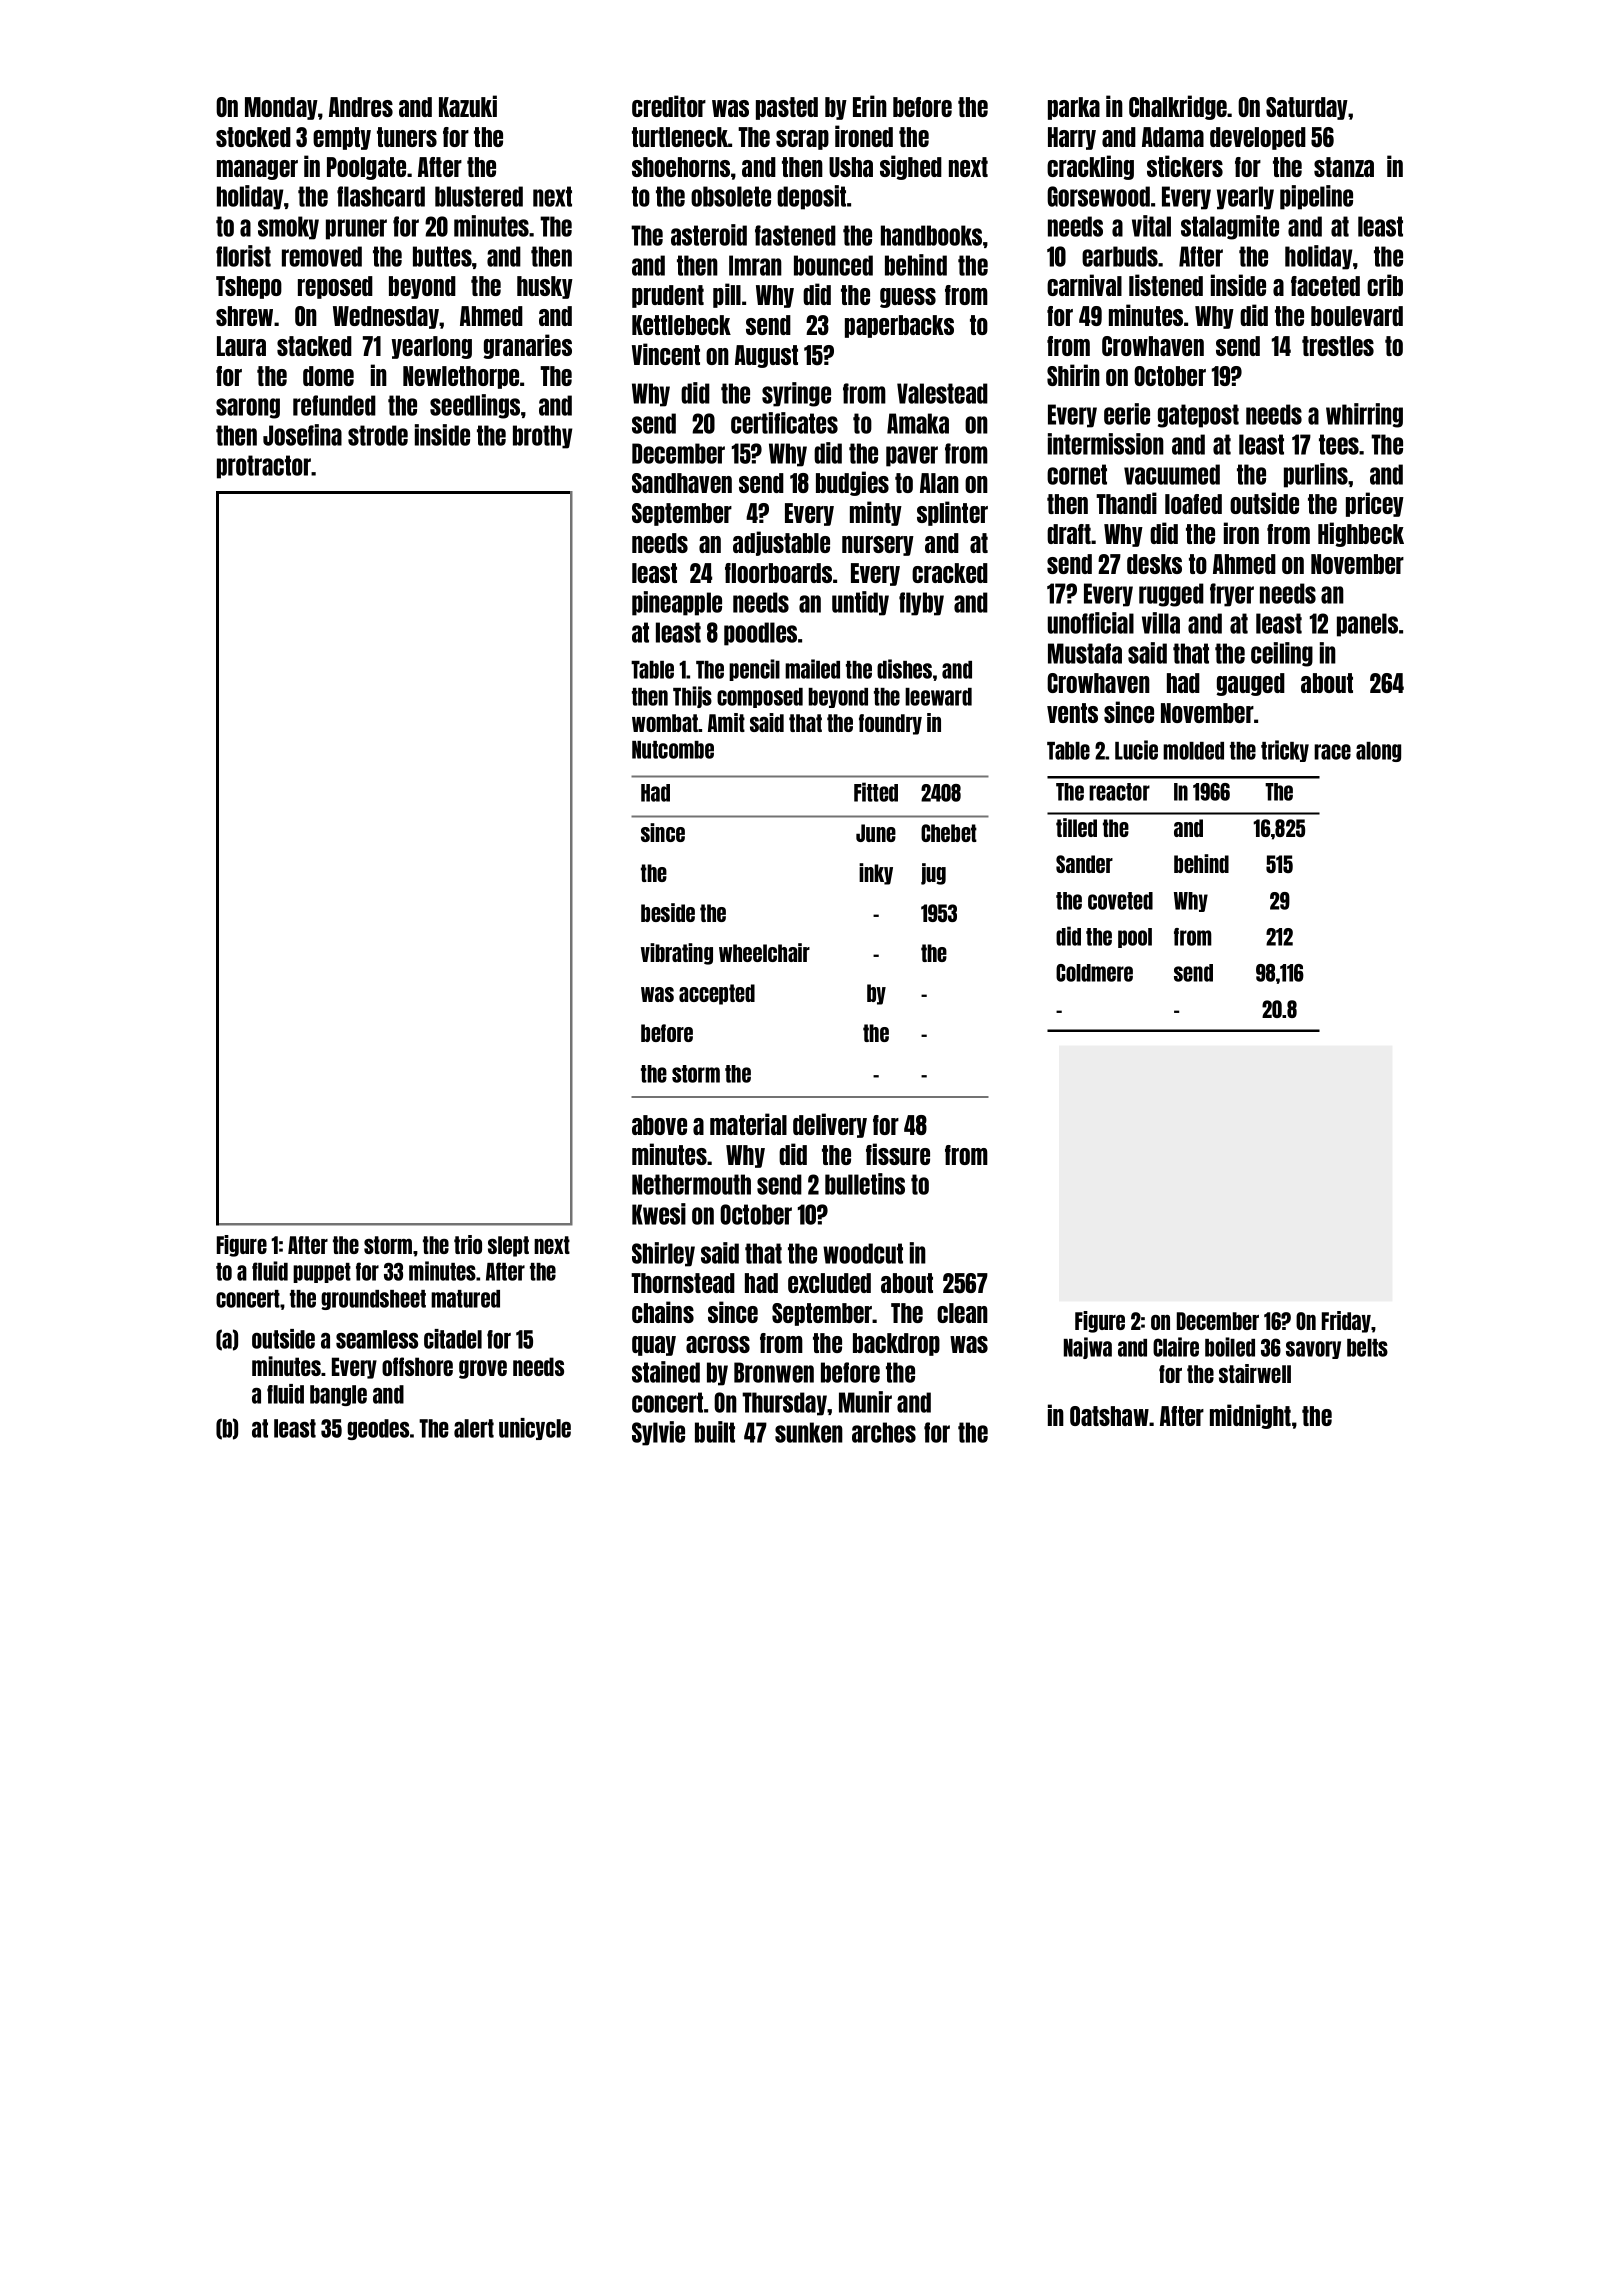  I want to click on Josefina, so click(302, 435).
